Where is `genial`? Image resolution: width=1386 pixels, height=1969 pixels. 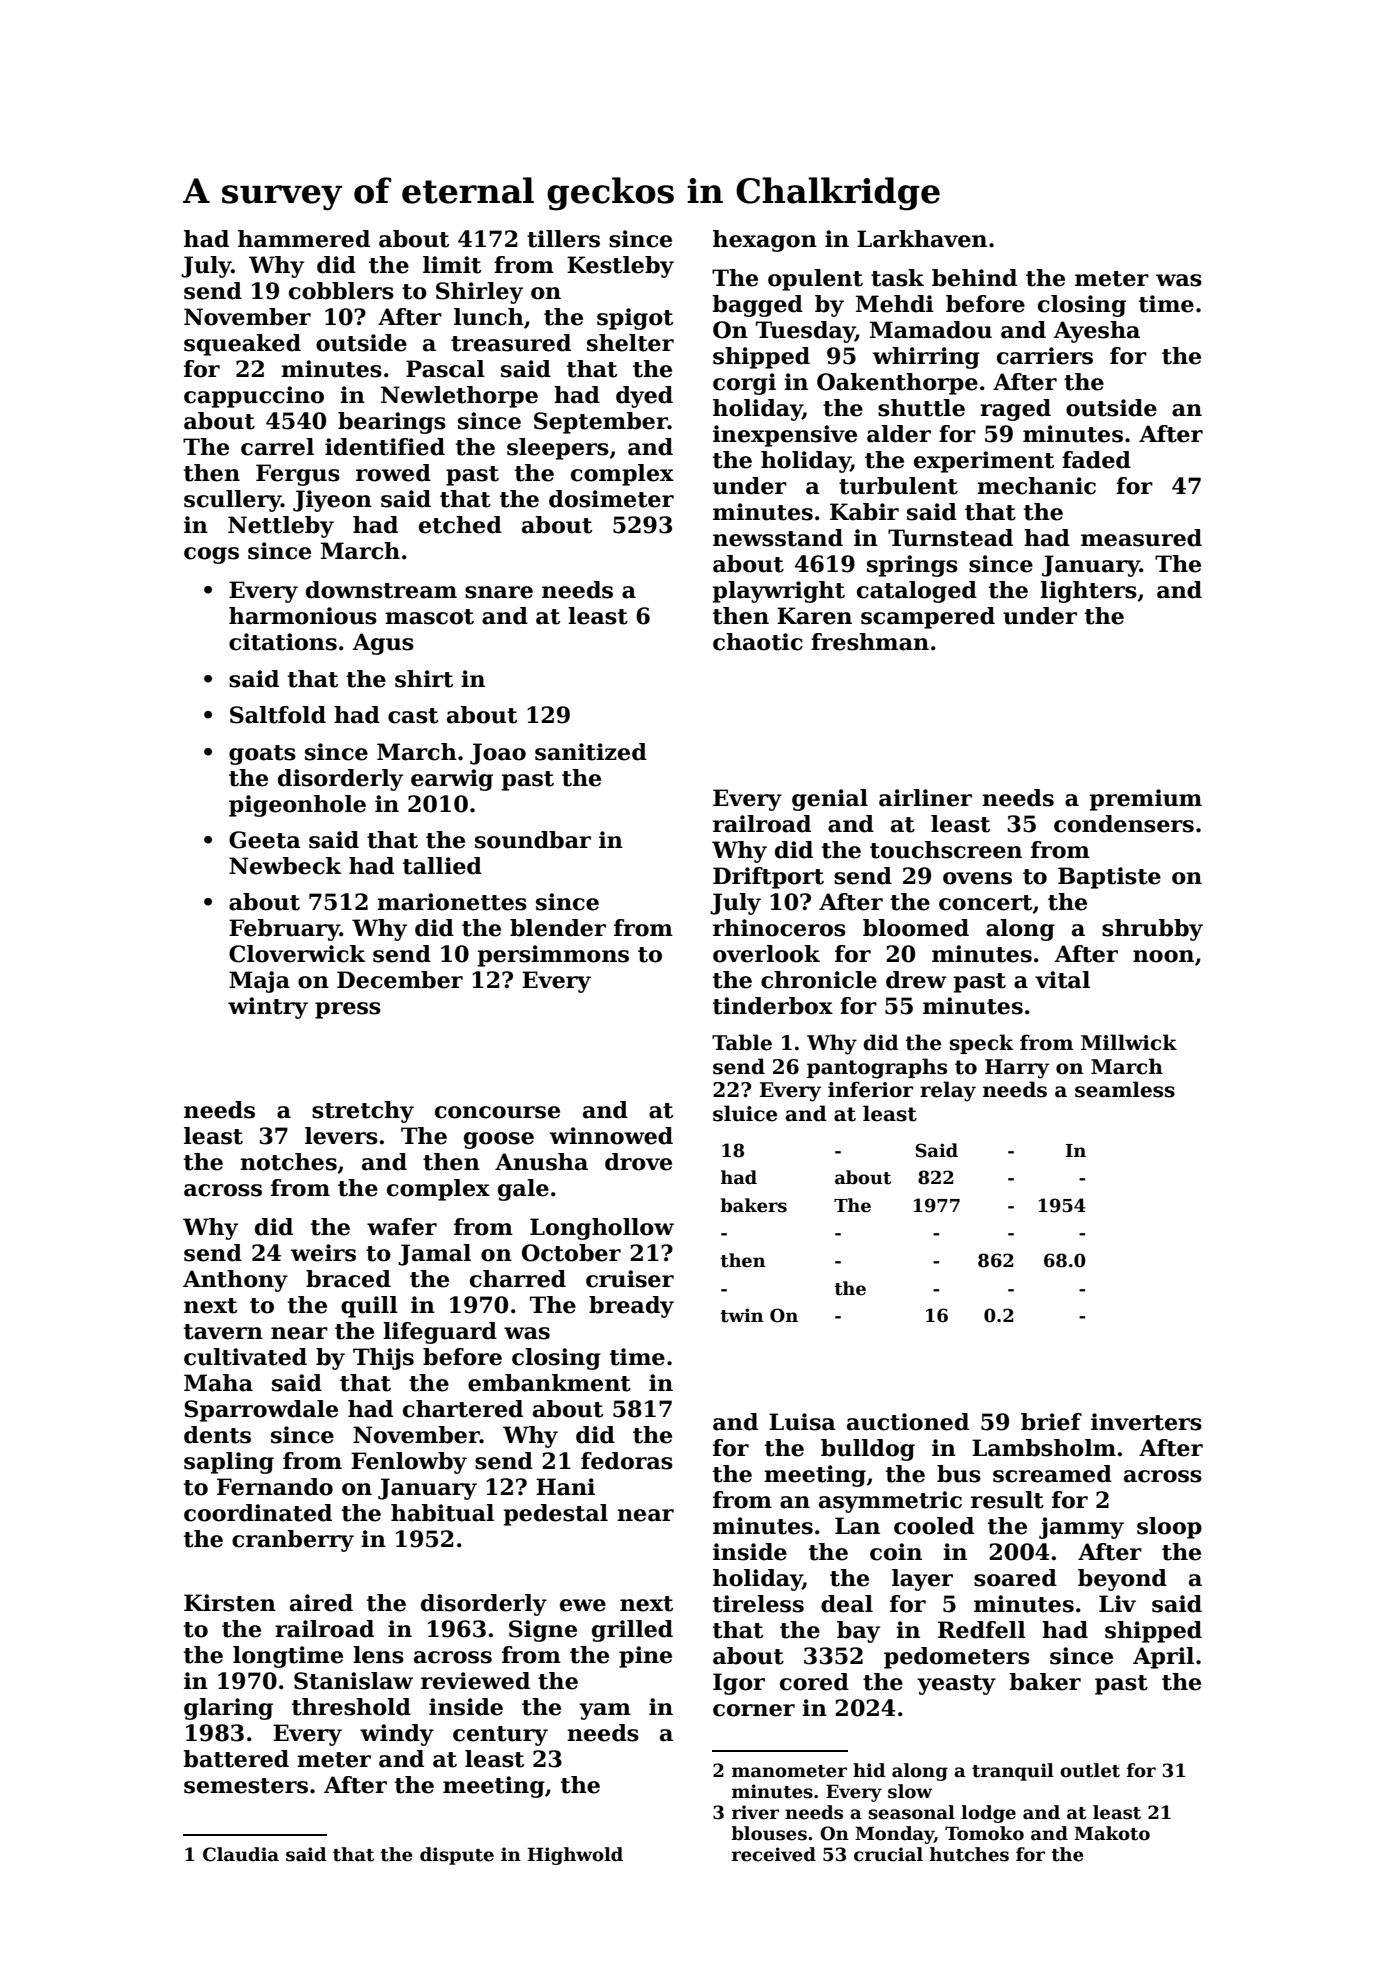 genial is located at coordinates (830, 800).
